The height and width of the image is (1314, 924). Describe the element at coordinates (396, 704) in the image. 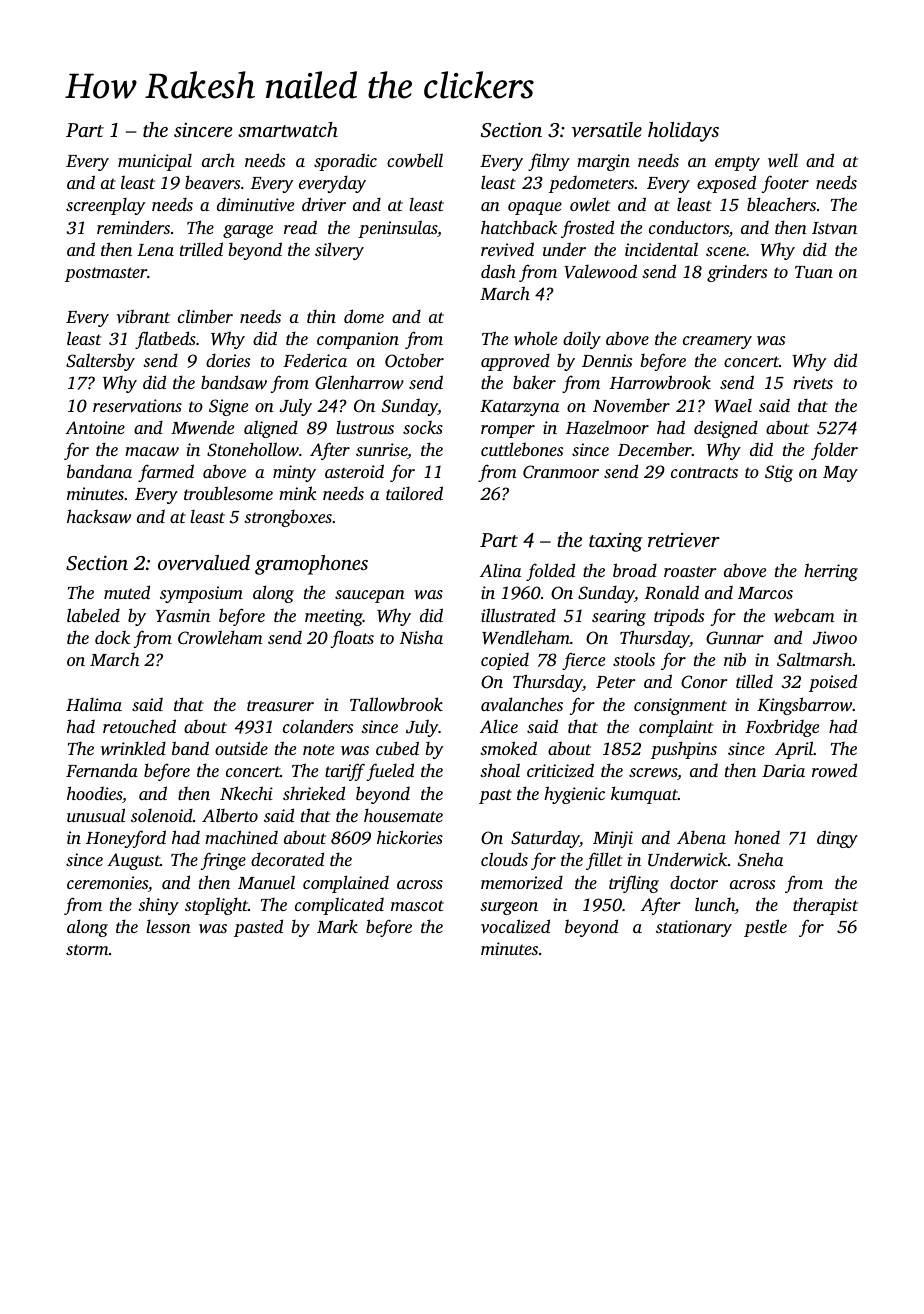

I see `Tallowbrook` at that location.
